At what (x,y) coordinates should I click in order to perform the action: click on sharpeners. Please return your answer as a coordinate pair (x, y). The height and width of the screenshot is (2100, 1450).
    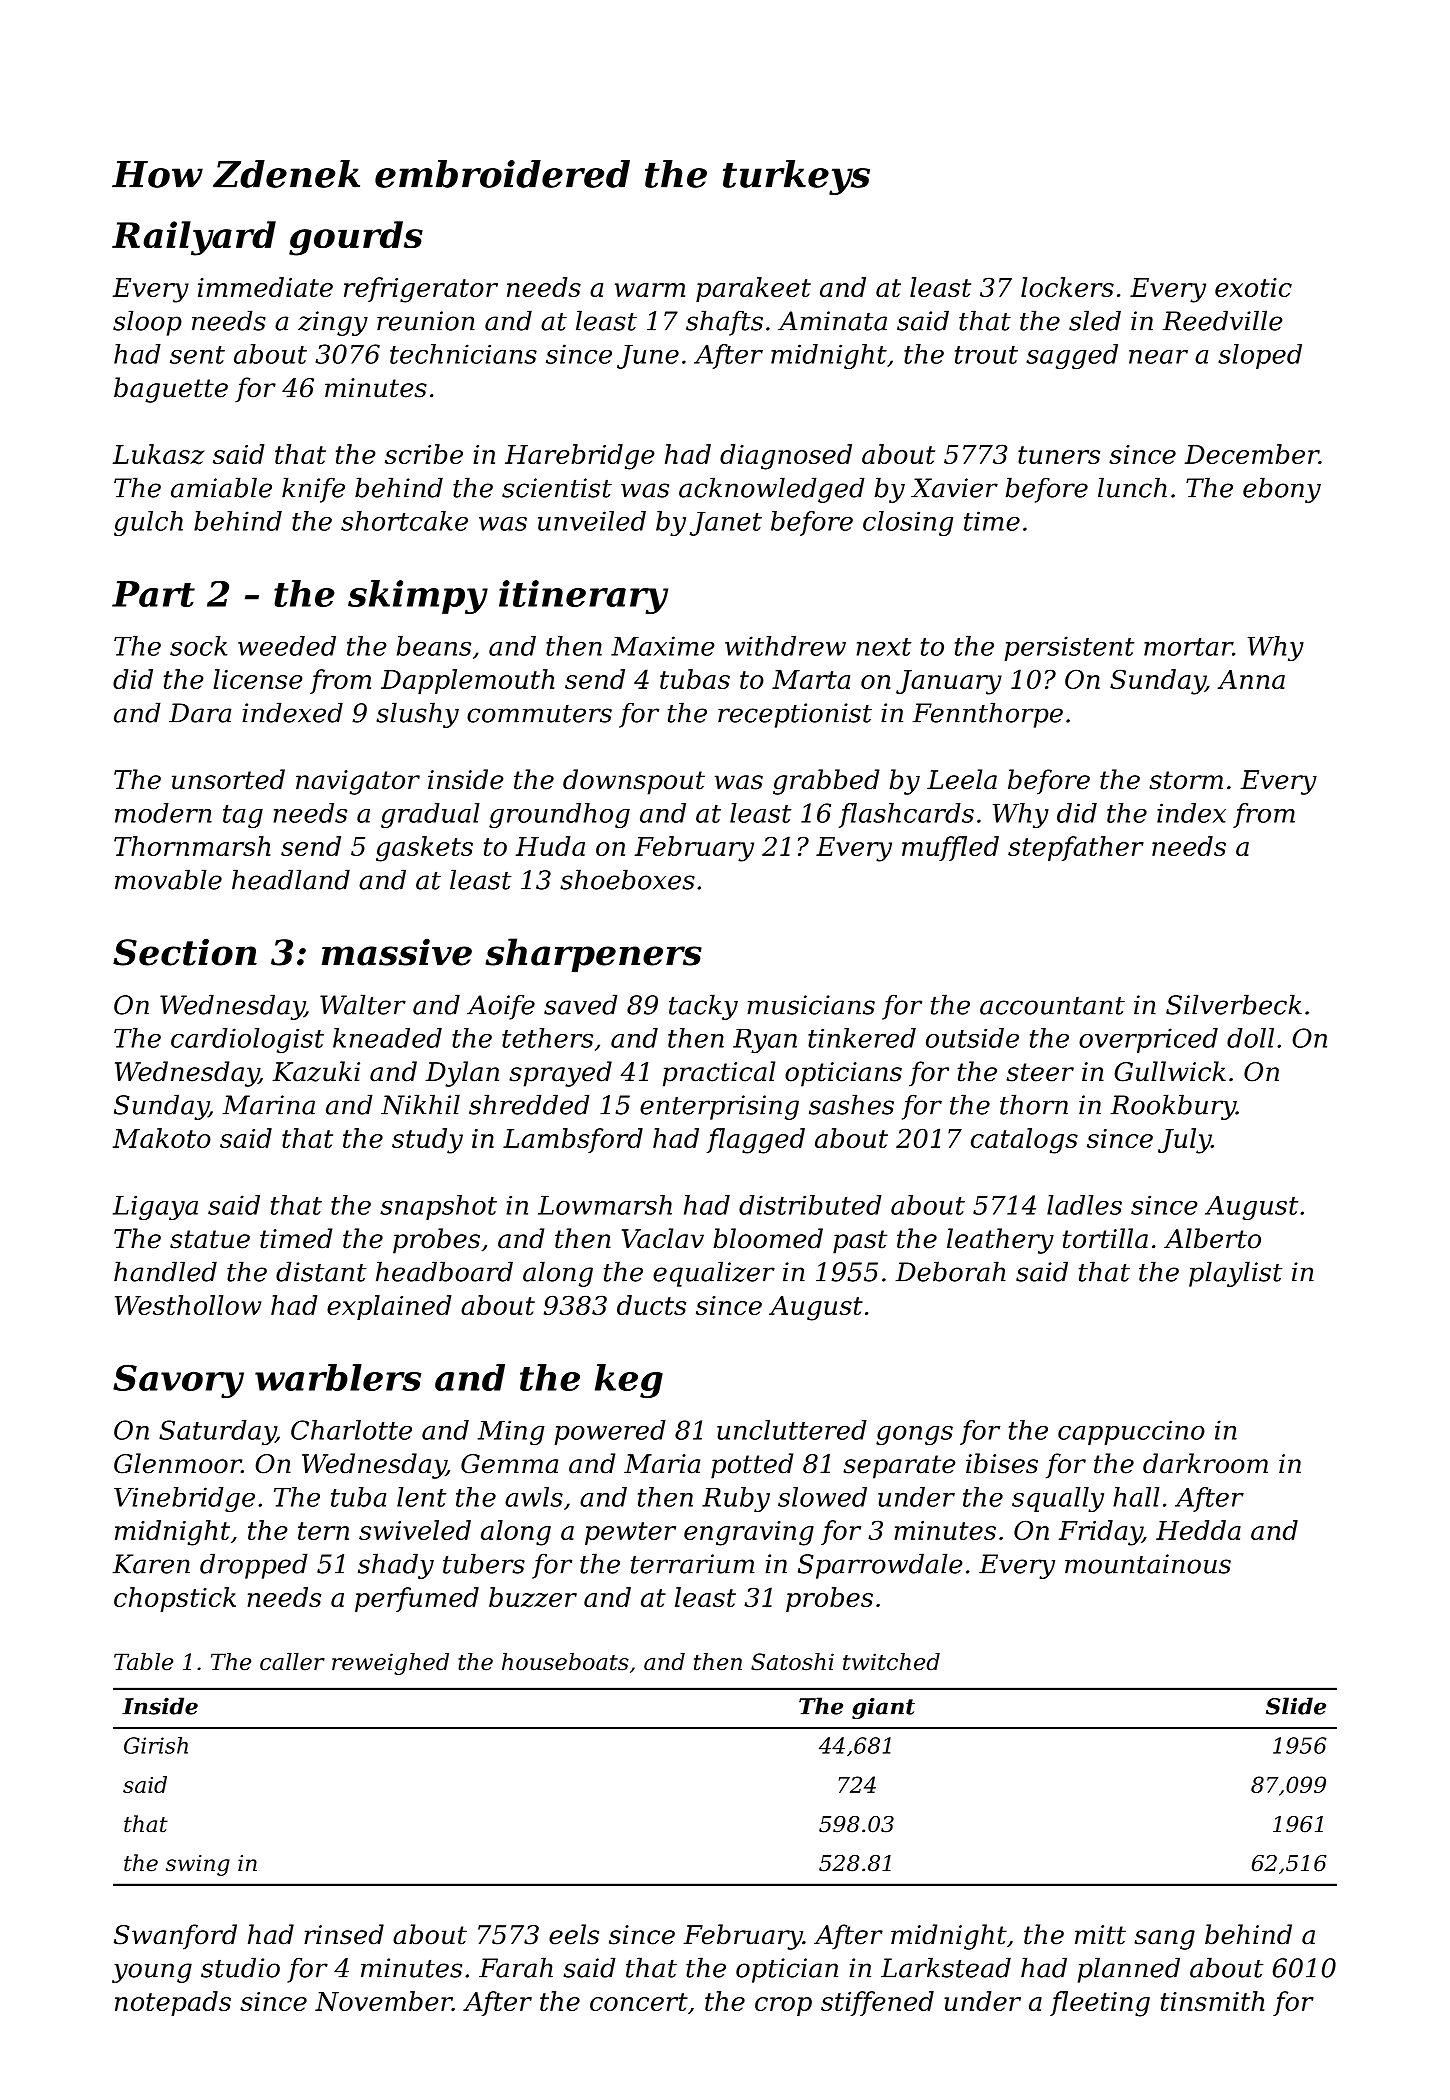
    Looking at the image, I should click on (593, 955).
